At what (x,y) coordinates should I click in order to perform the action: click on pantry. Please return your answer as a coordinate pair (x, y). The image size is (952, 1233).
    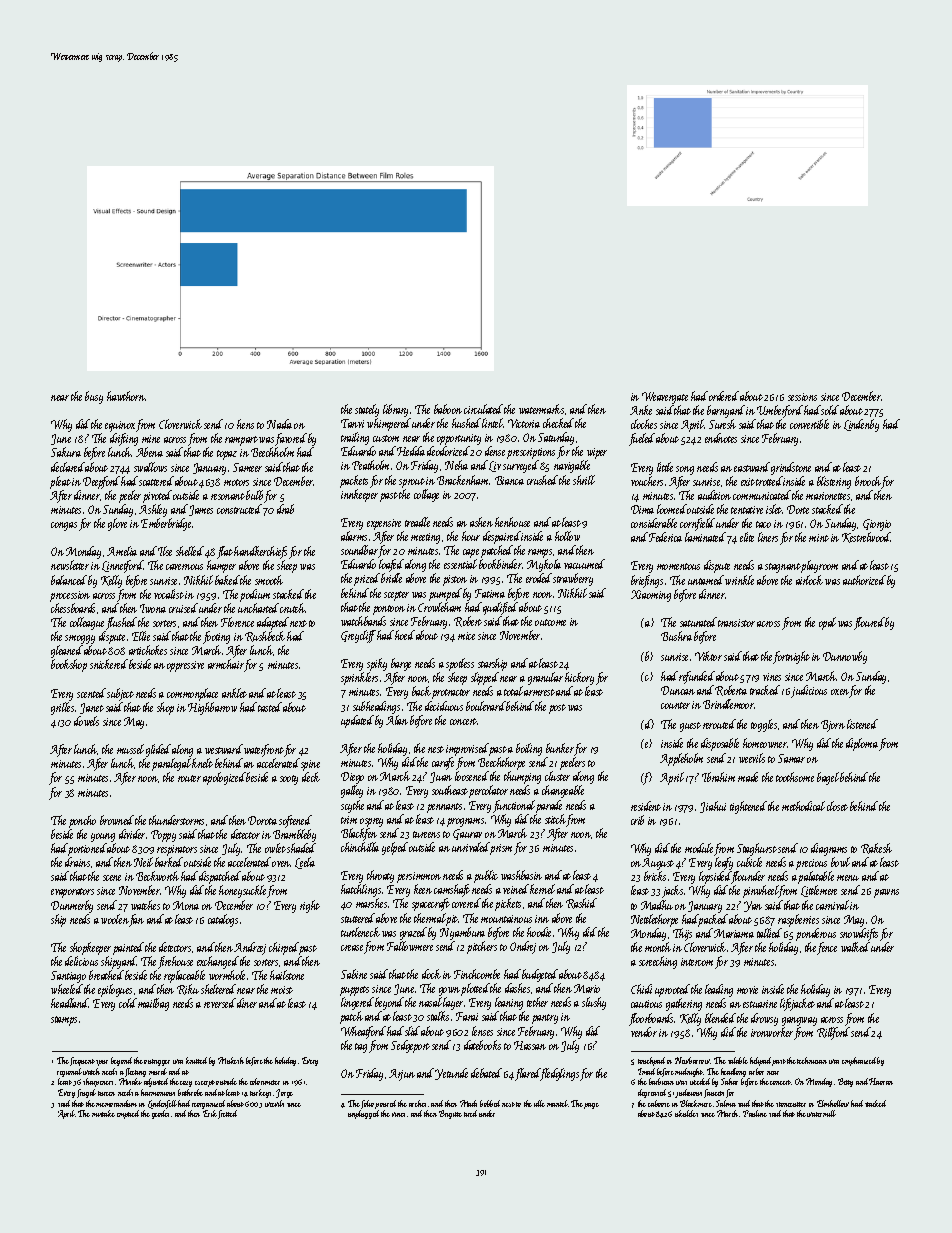
    Looking at the image, I should click on (545, 1019).
